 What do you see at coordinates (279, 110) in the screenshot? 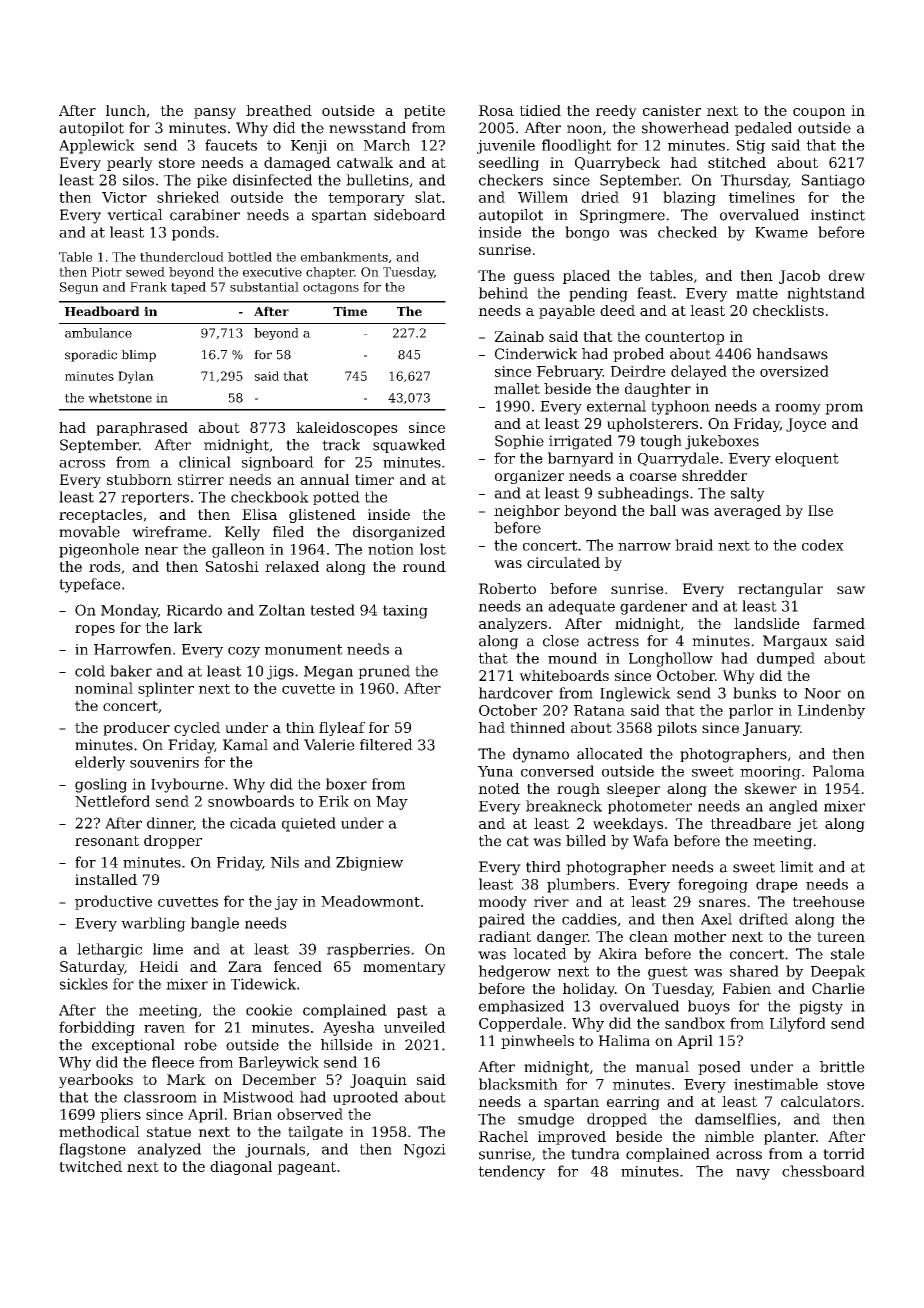
I see `breathed` at bounding box center [279, 110].
